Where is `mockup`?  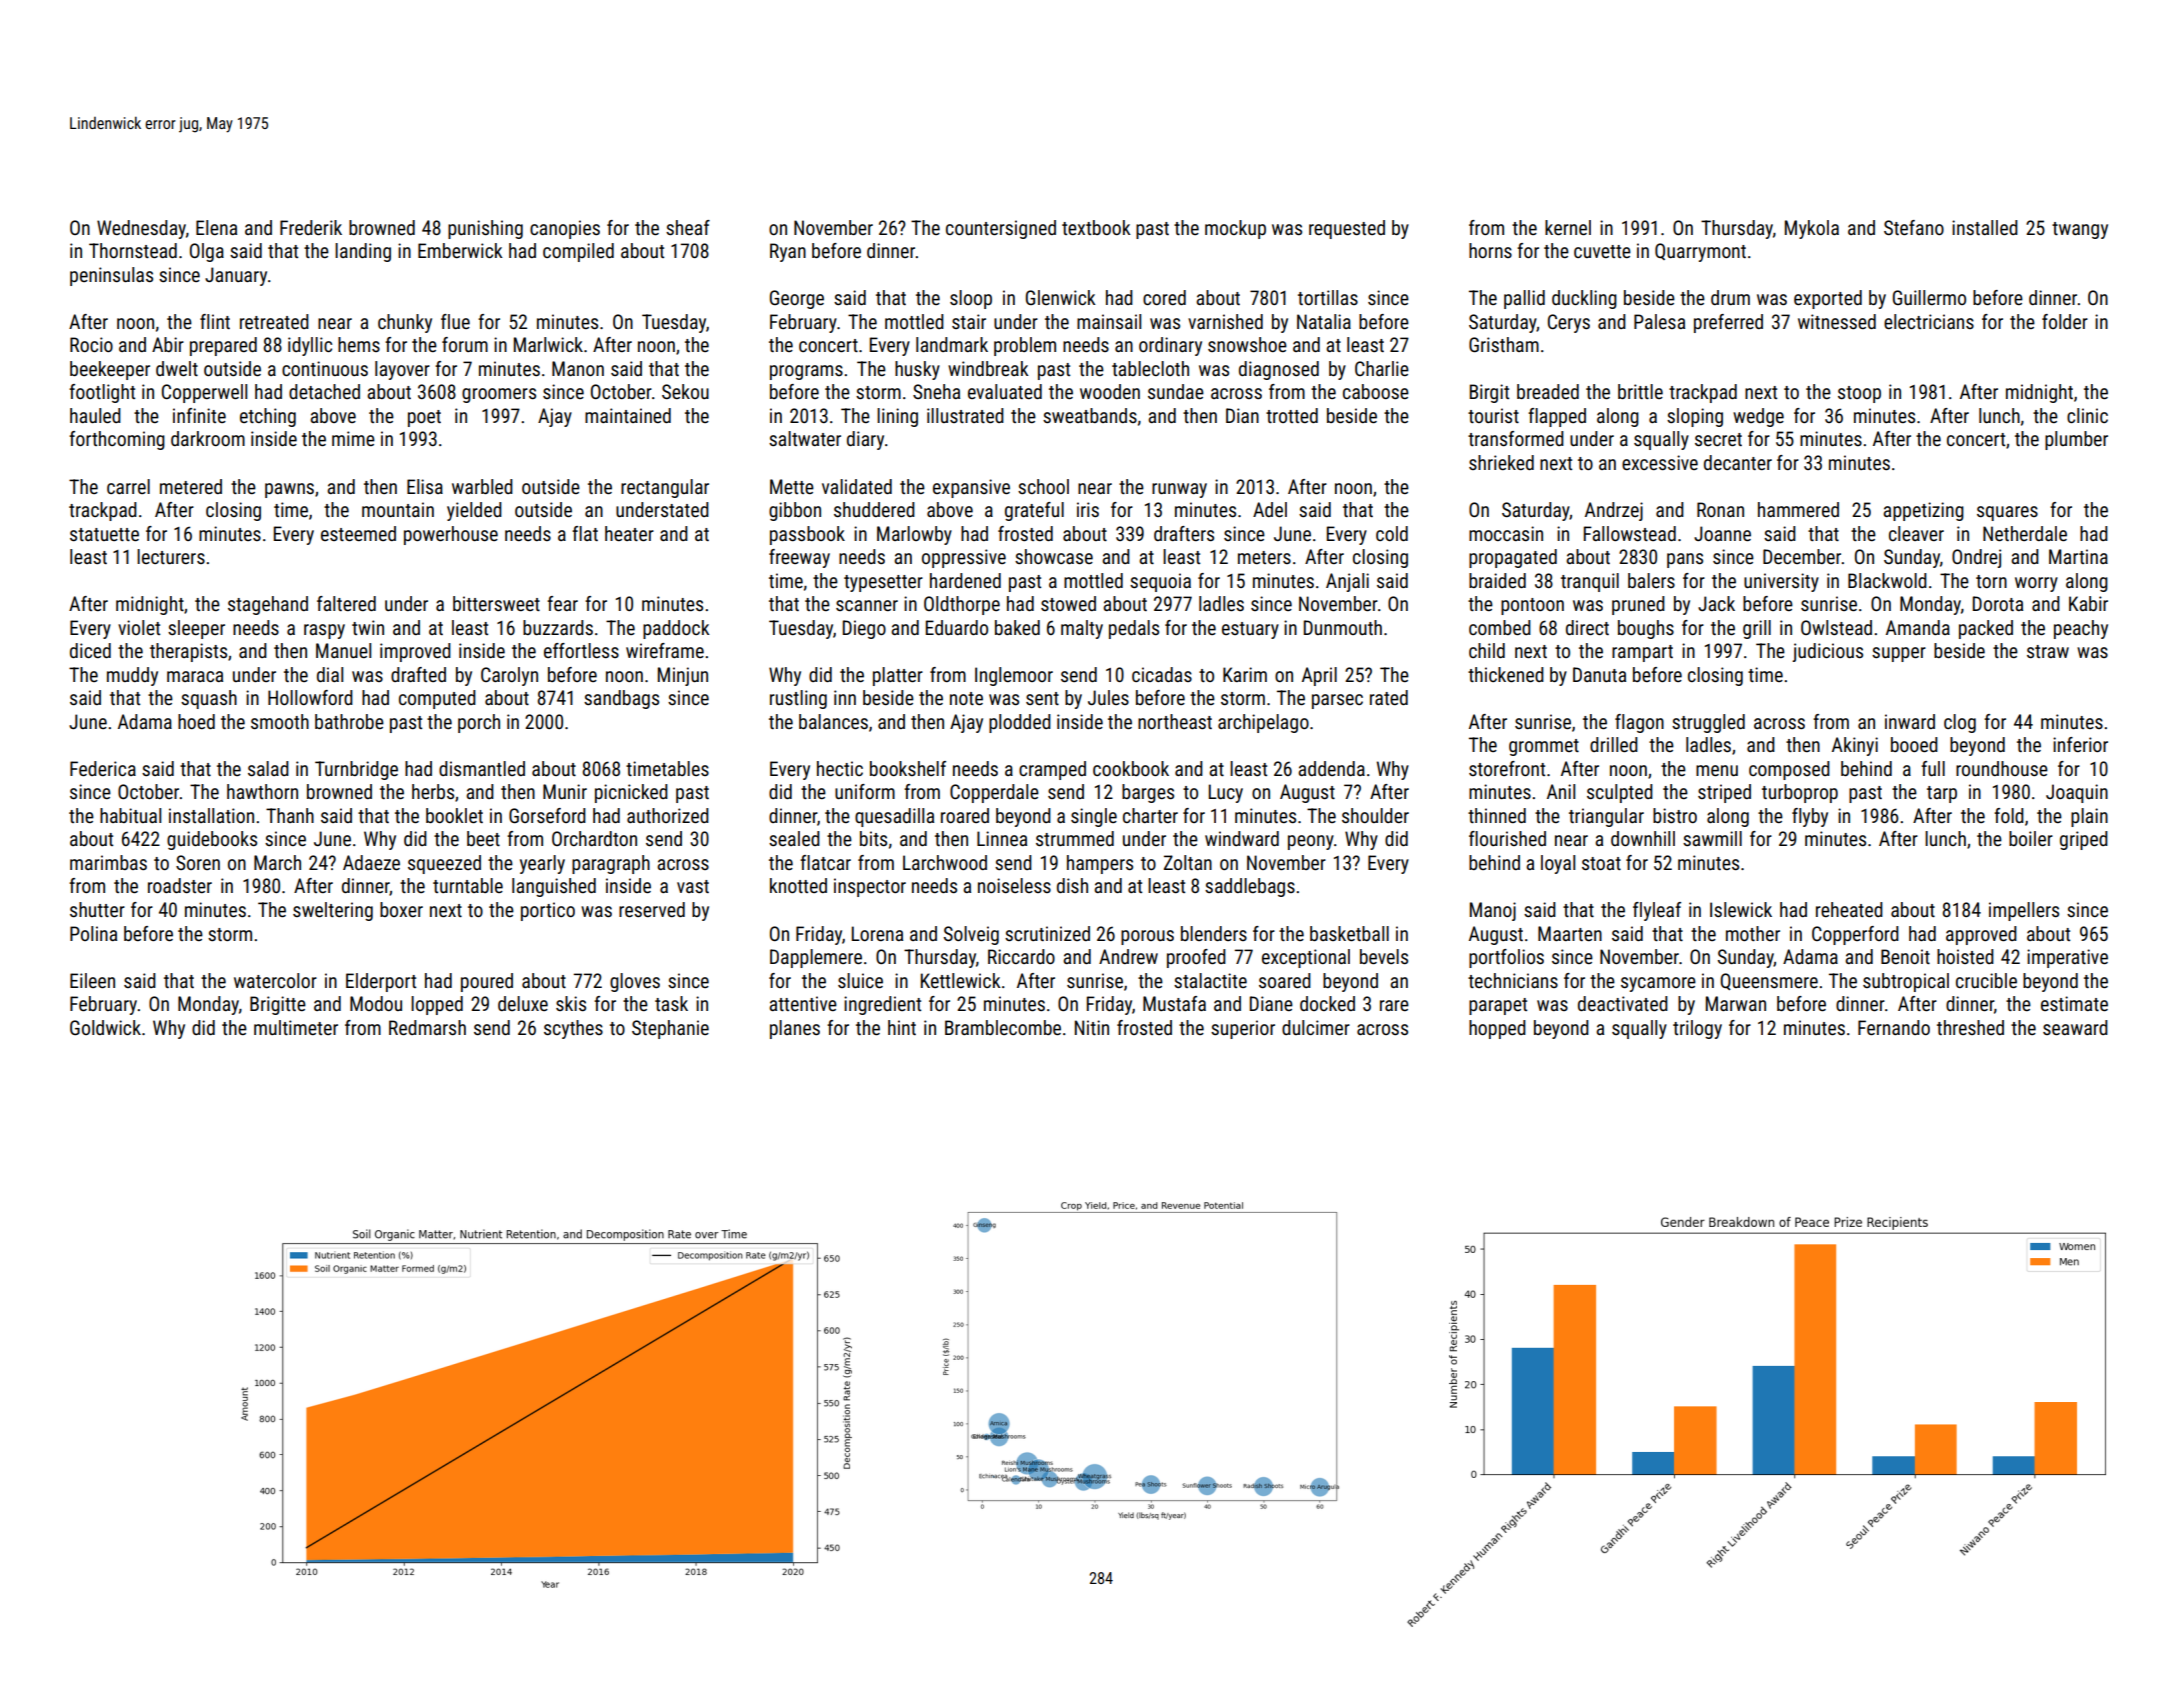
mockup is located at coordinates (1235, 229).
